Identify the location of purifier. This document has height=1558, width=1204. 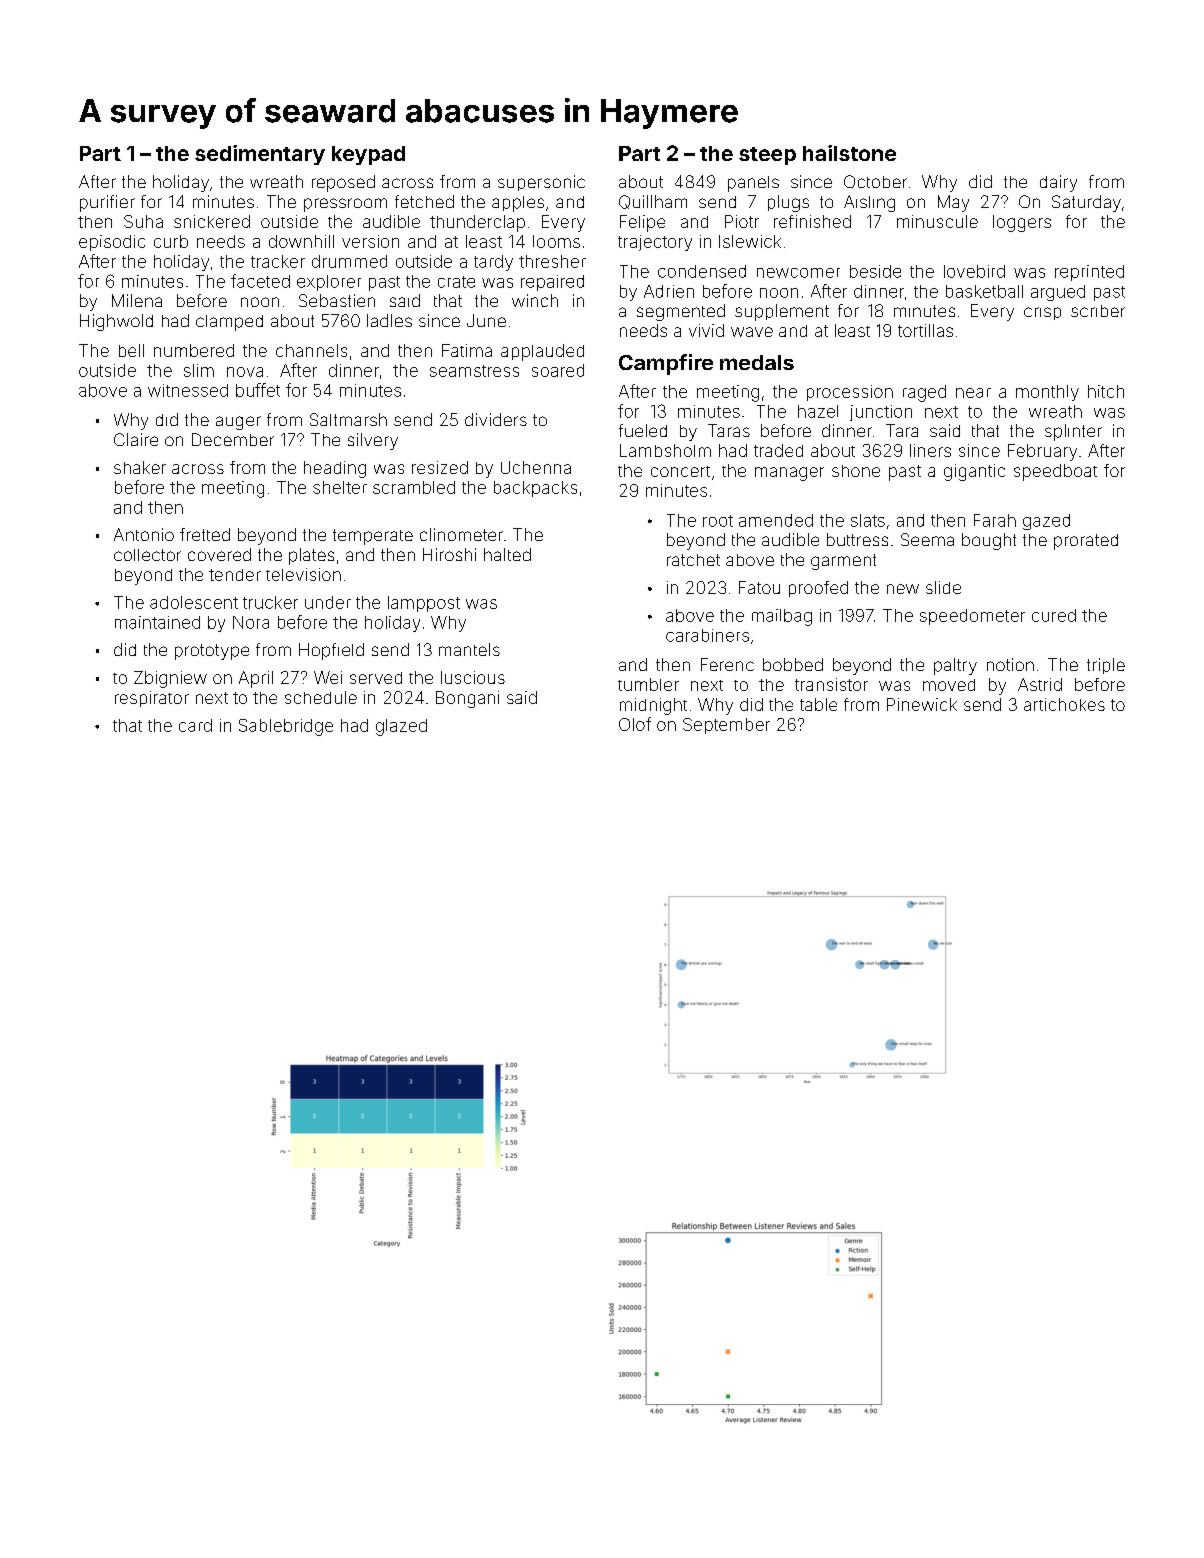
(107, 203).
